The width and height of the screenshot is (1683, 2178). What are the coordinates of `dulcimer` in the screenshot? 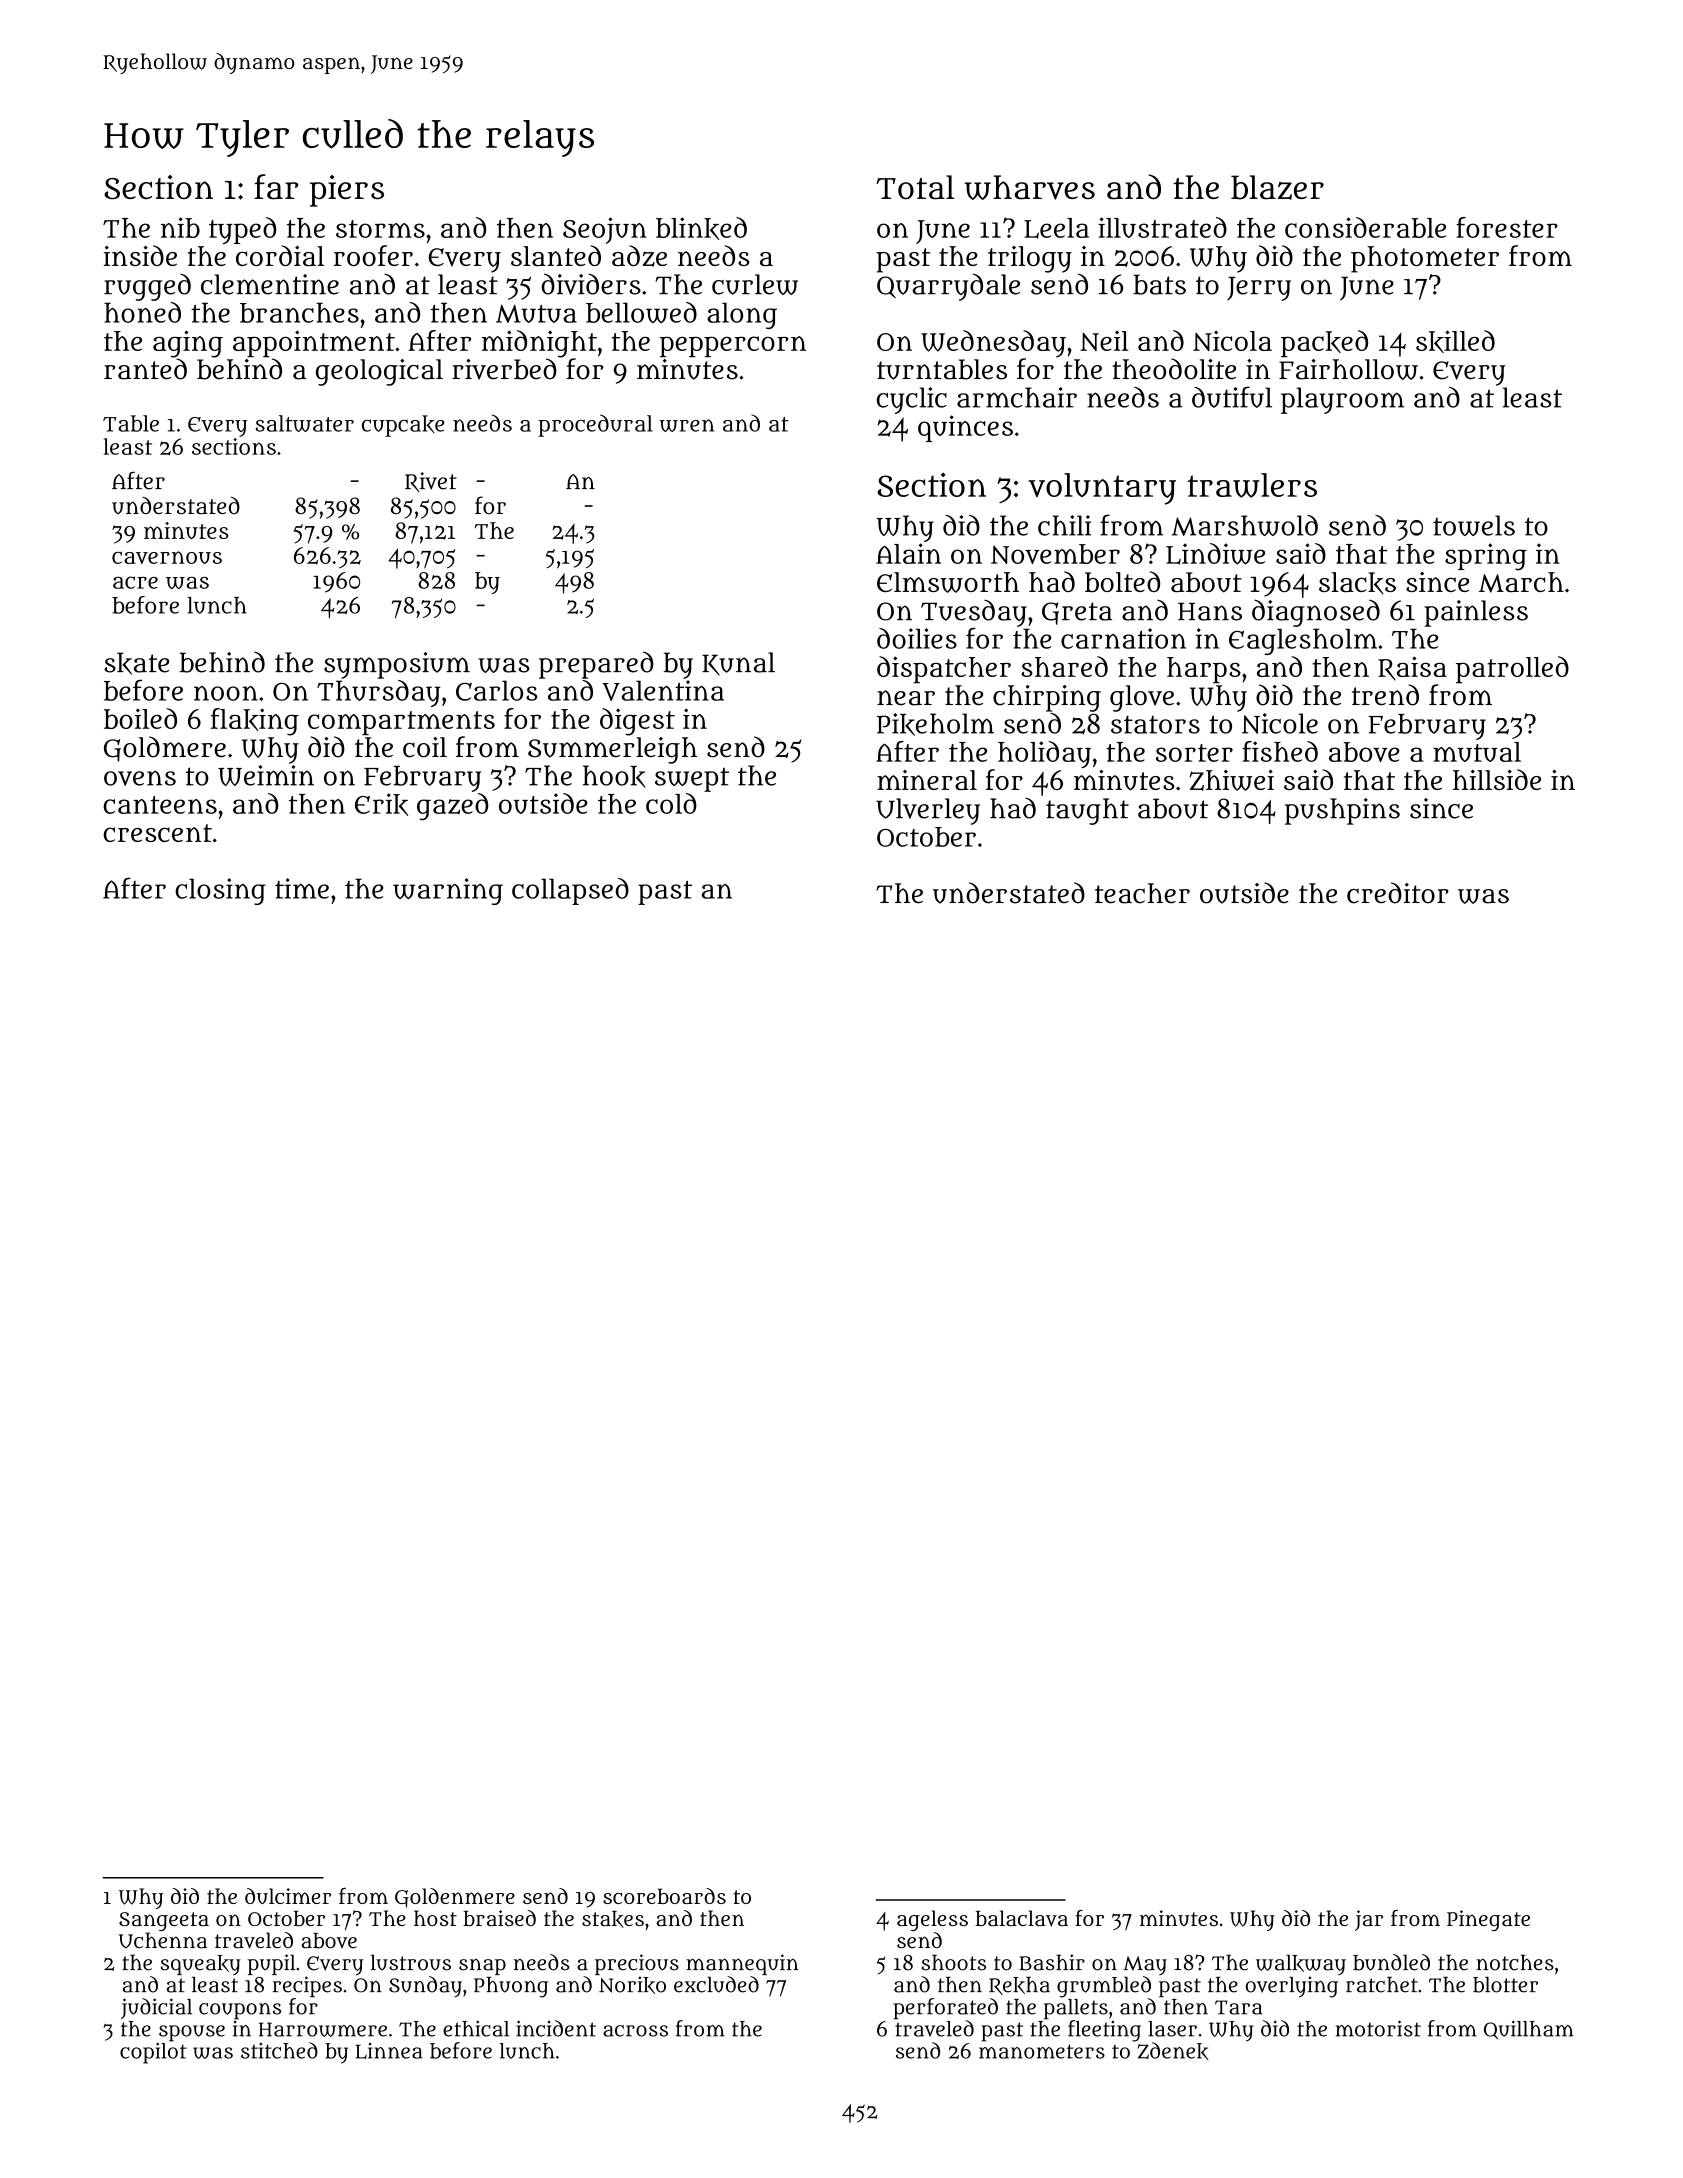 It's located at (288, 1896).
